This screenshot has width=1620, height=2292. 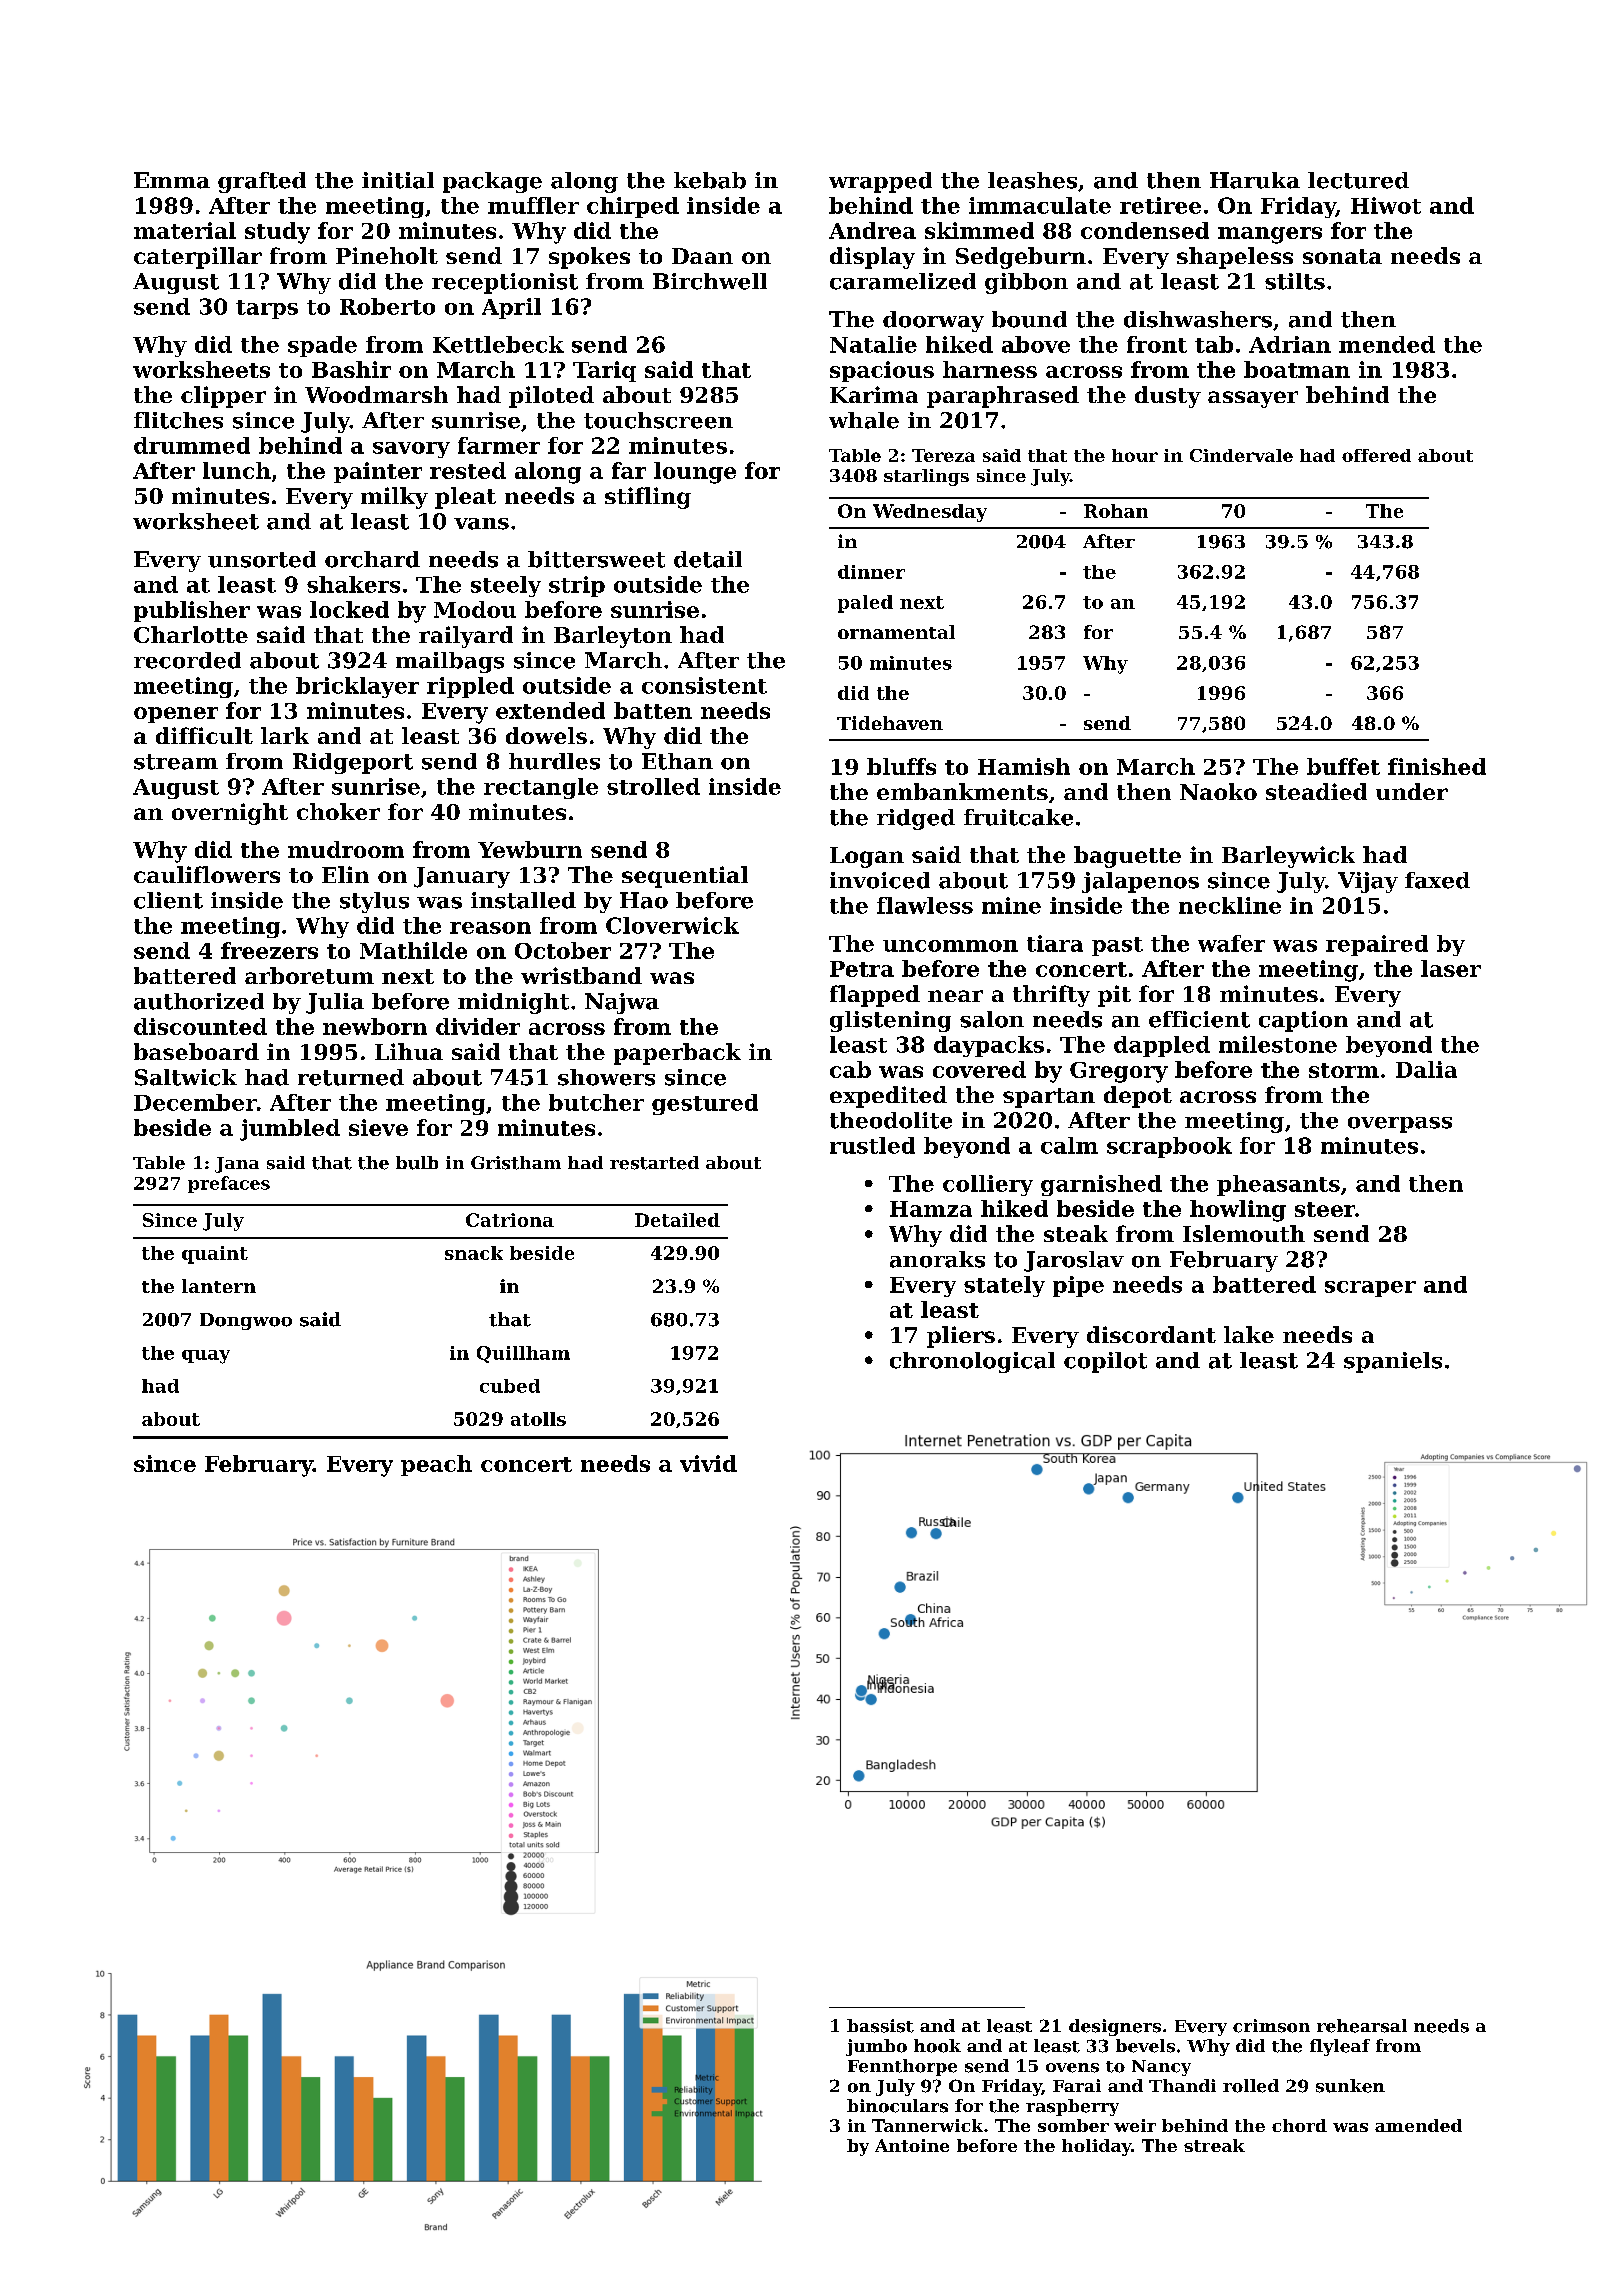 I want to click on Antoine, so click(x=912, y=2145).
